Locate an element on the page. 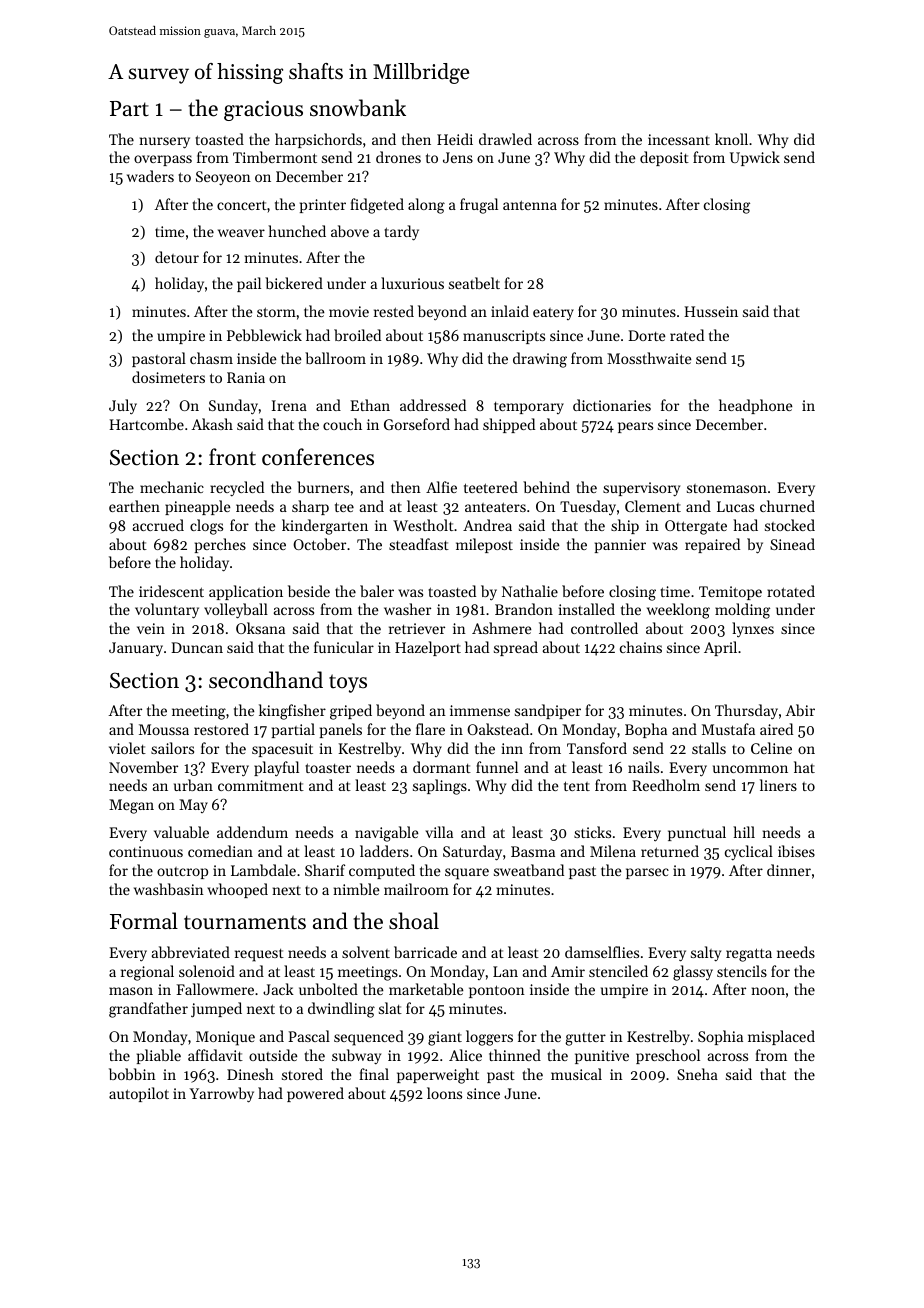  drawled is located at coordinates (505, 139).
